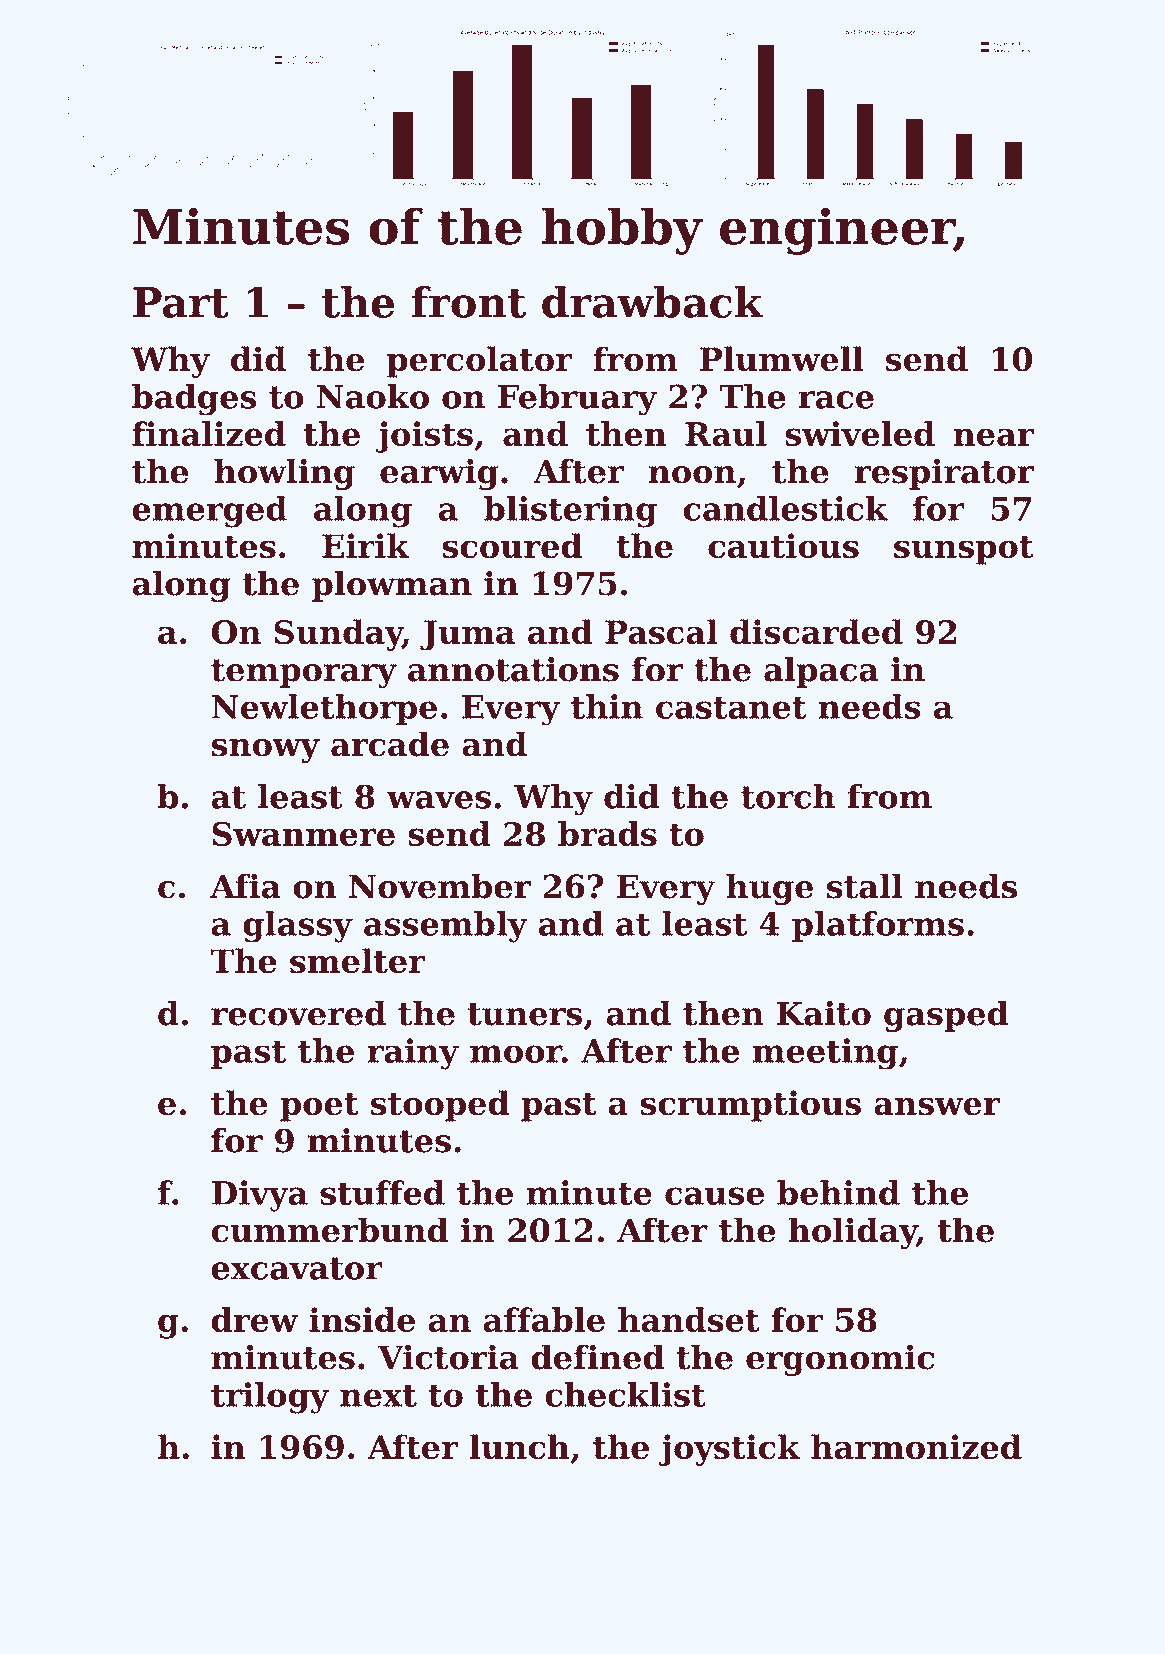 This screenshot has height=1654, width=1165. Describe the element at coordinates (413, 1054) in the screenshot. I see `rainy` at that location.
